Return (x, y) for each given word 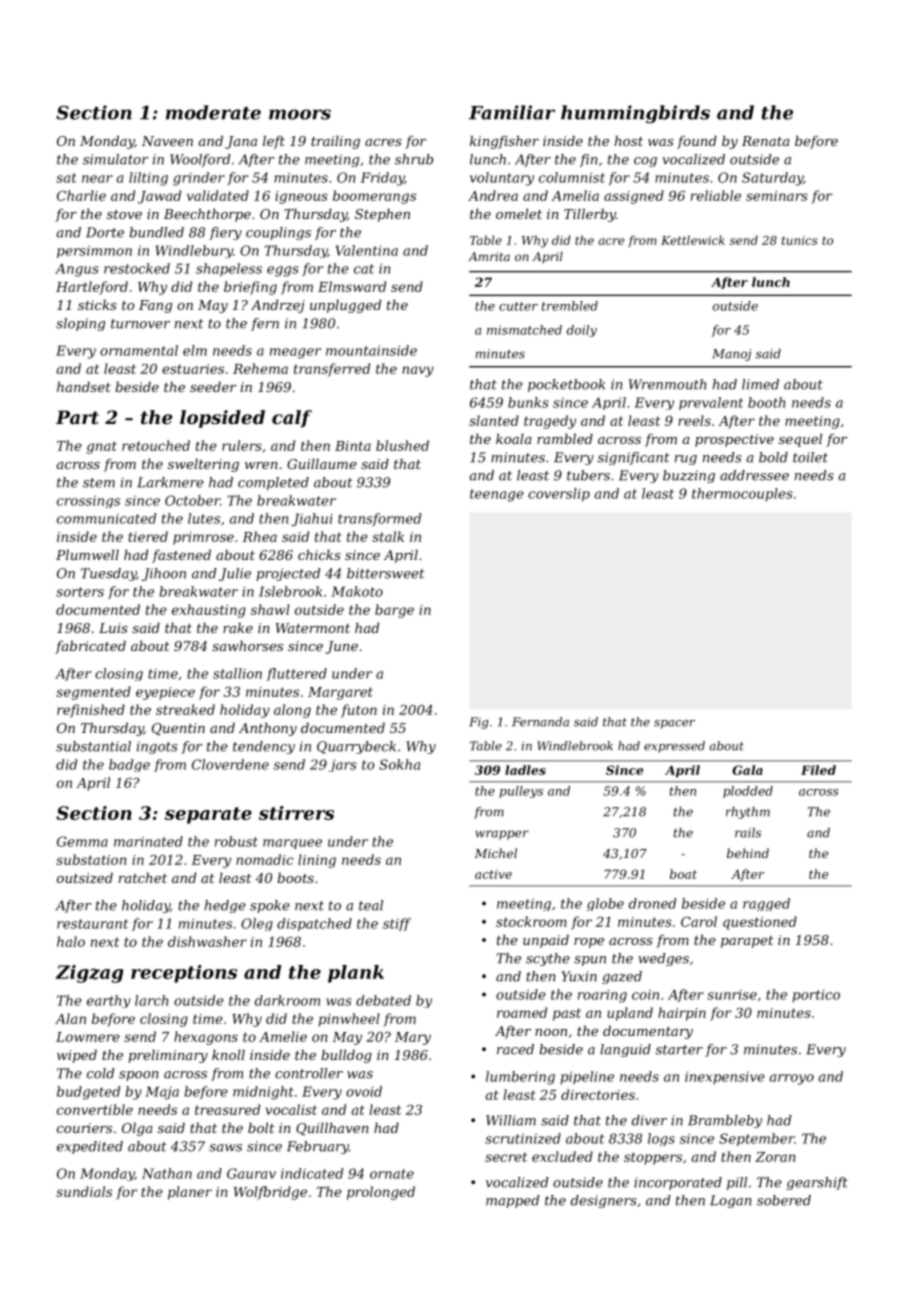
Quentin (178, 729)
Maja (162, 1093)
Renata (766, 141)
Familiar (512, 112)
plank (356, 974)
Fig (479, 723)
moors (300, 114)
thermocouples (742, 495)
